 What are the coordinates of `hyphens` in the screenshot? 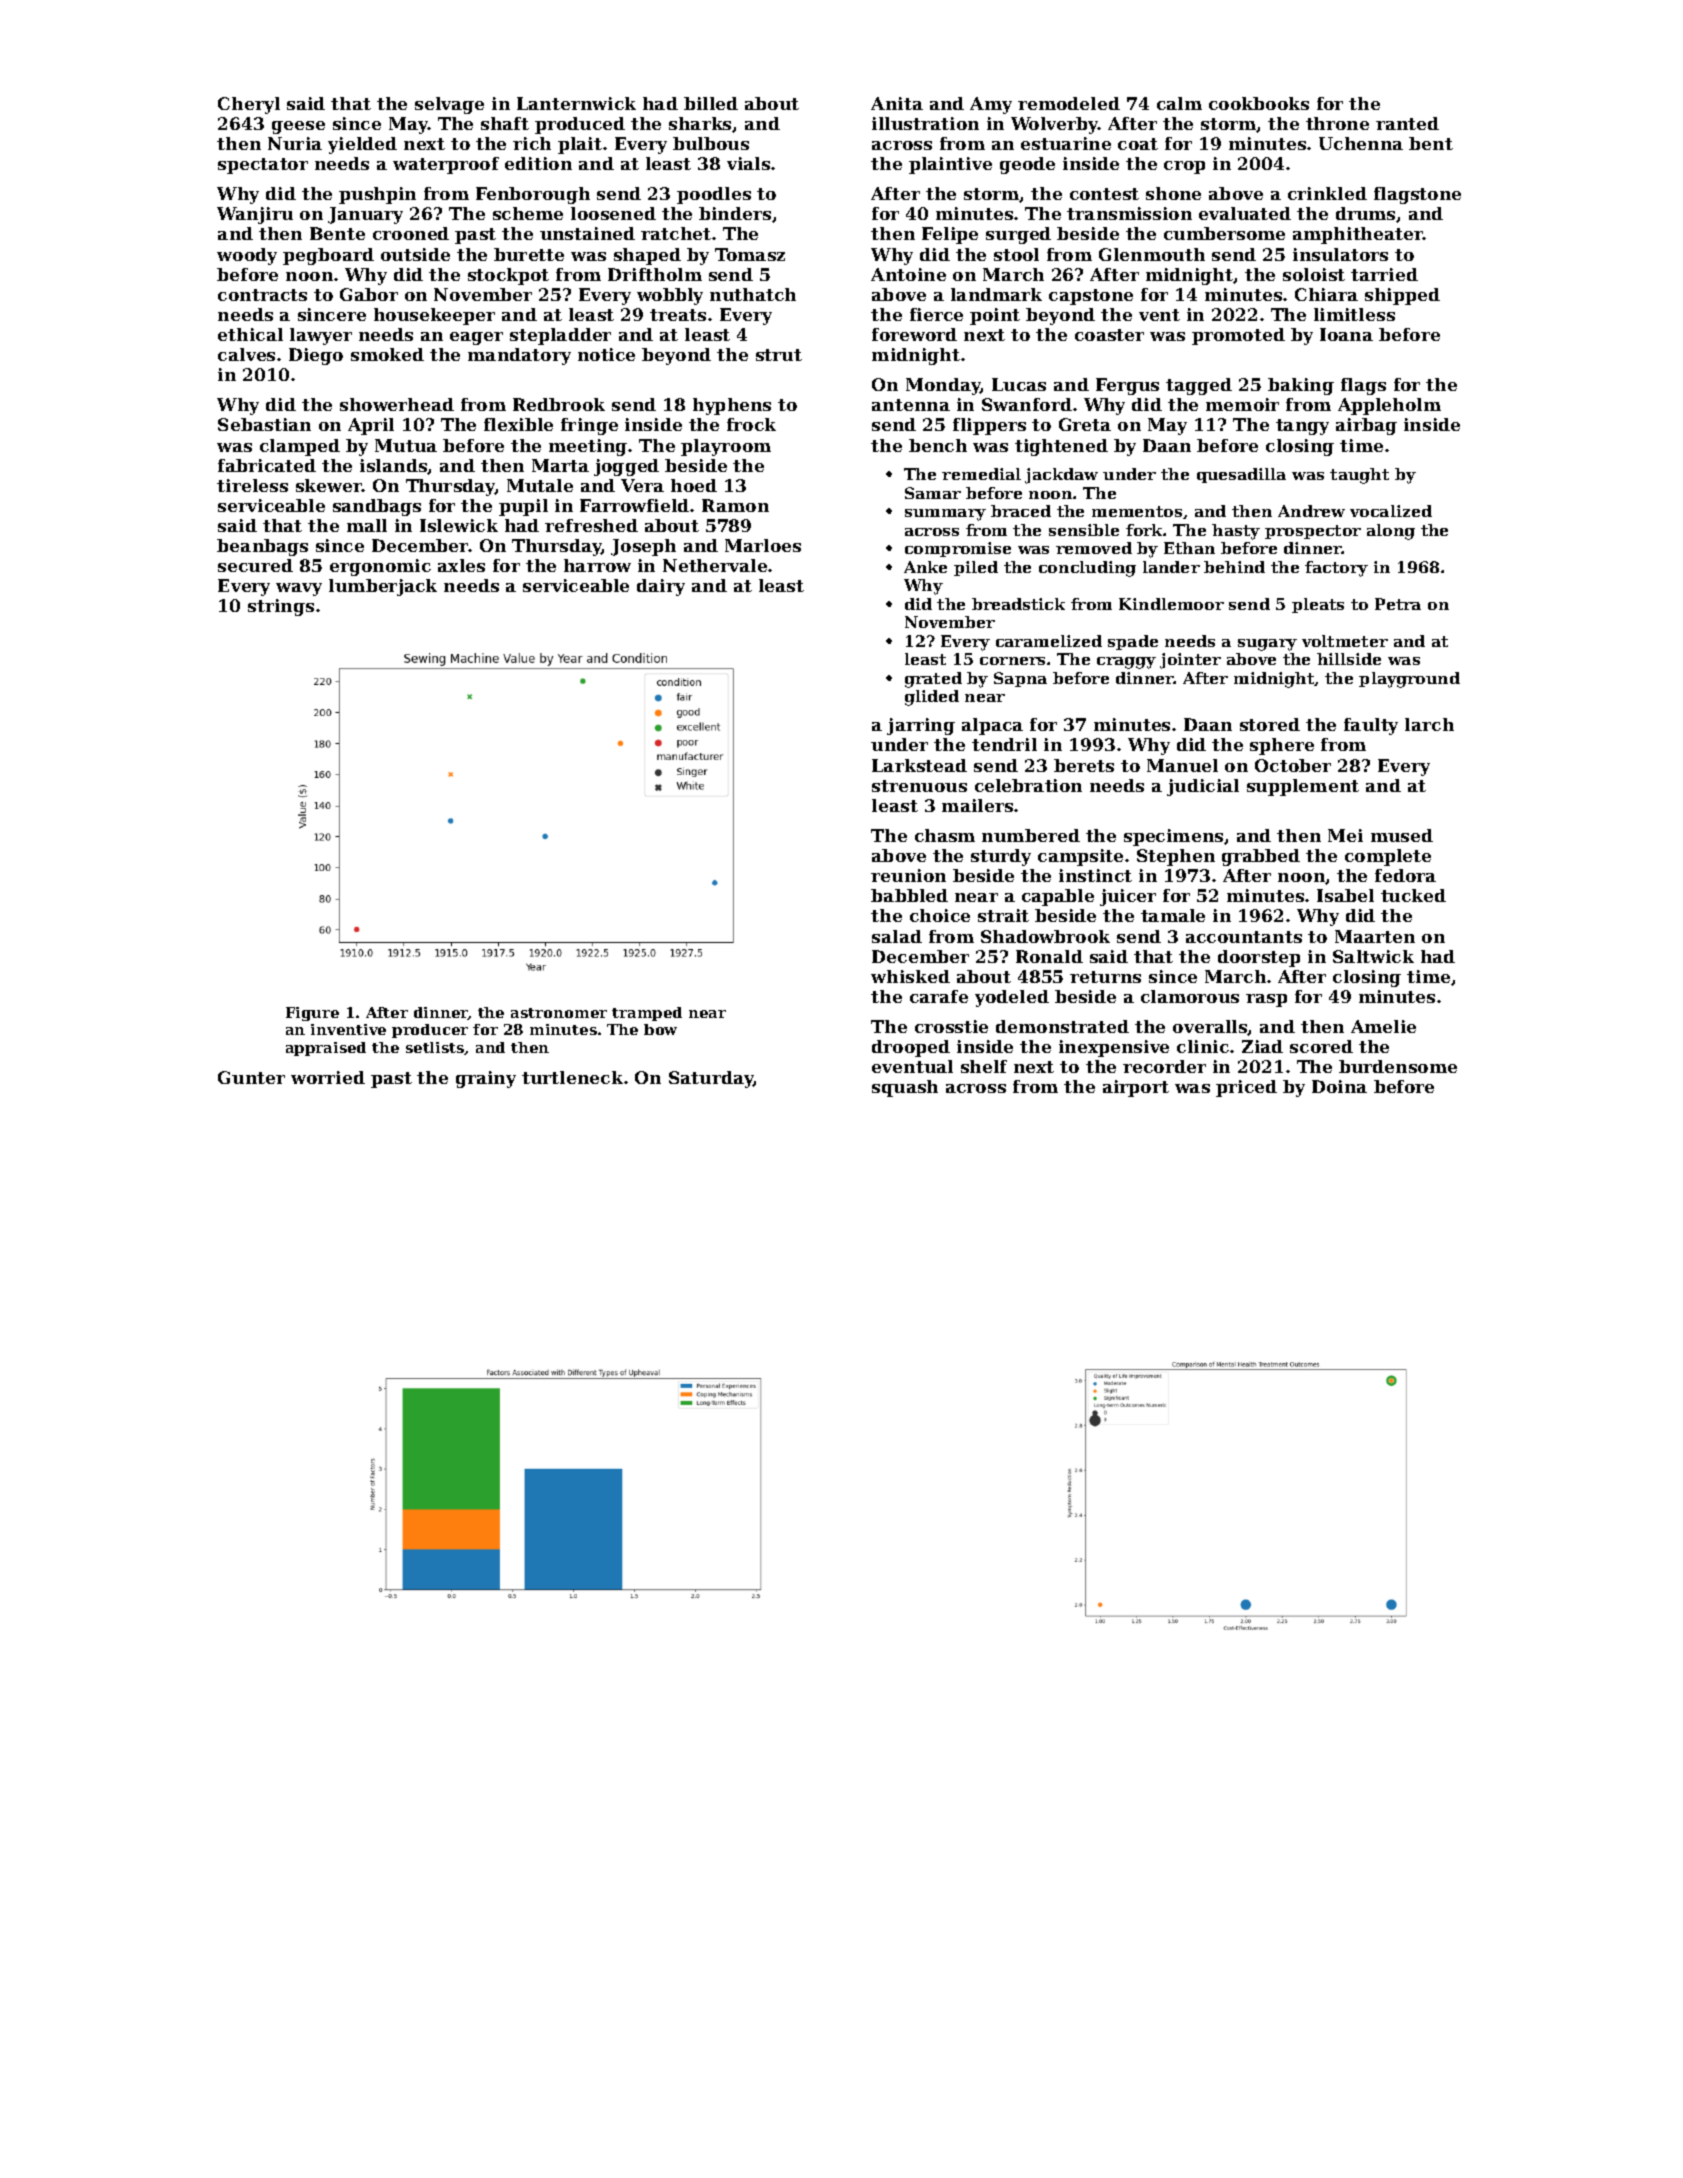 It's located at (732, 406).
